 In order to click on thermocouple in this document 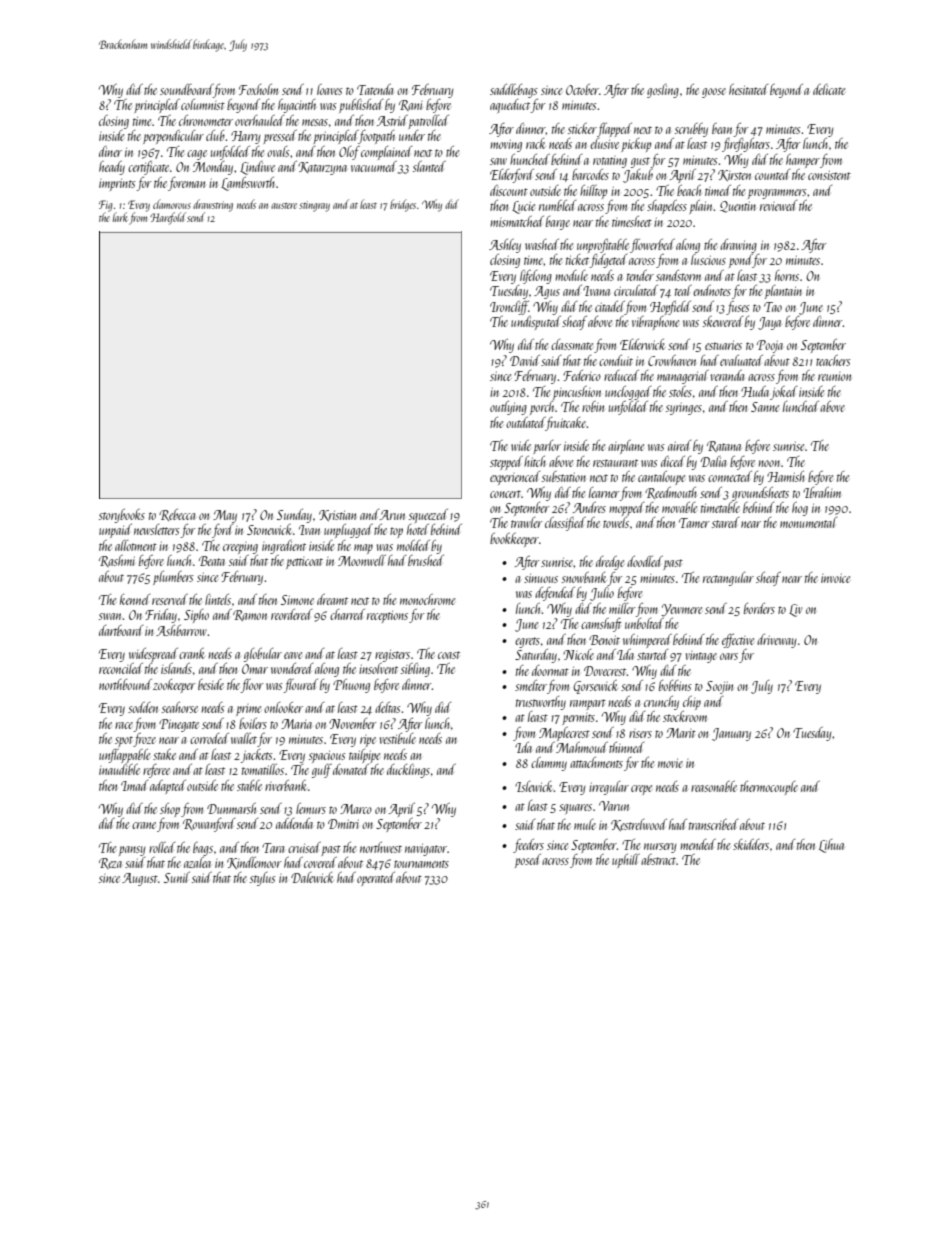, I will do `click(769, 788)`.
